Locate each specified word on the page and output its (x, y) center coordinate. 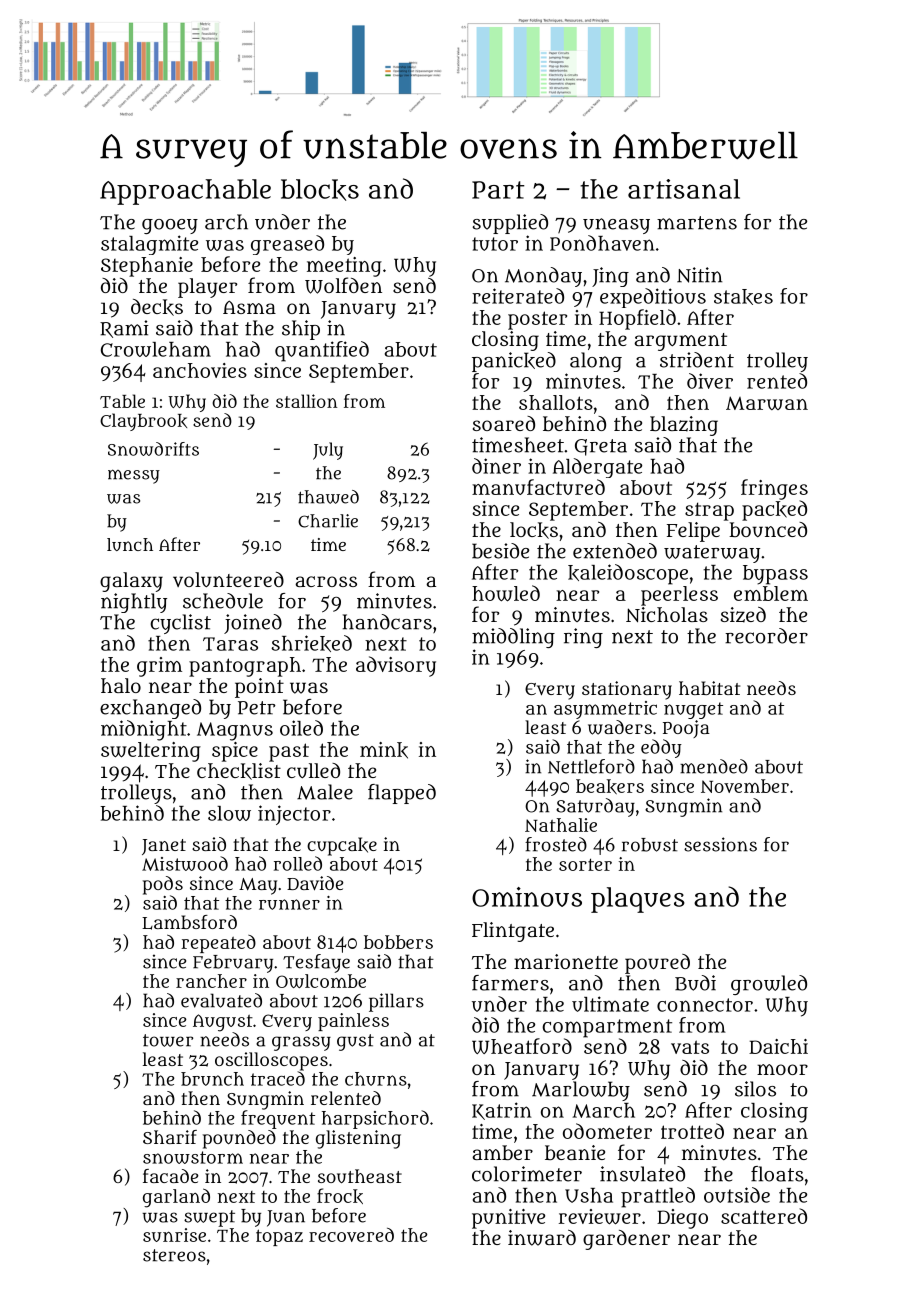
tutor (495, 244)
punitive (508, 1219)
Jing (610, 277)
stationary (627, 690)
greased (287, 245)
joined (253, 624)
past (289, 752)
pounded (239, 1139)
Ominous (527, 897)
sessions (720, 844)
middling (513, 638)
